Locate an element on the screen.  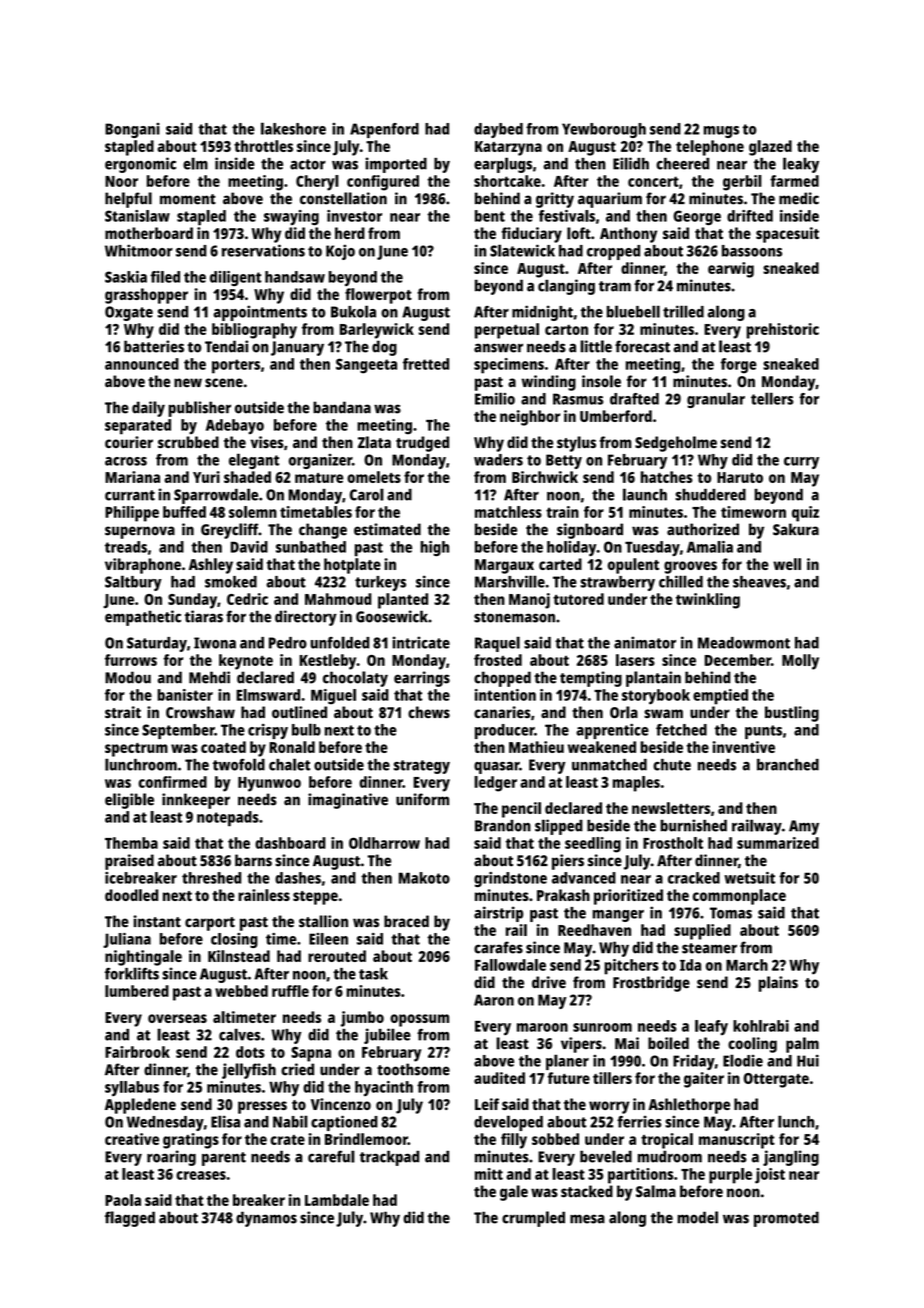
lakeshore is located at coordinates (293, 128).
